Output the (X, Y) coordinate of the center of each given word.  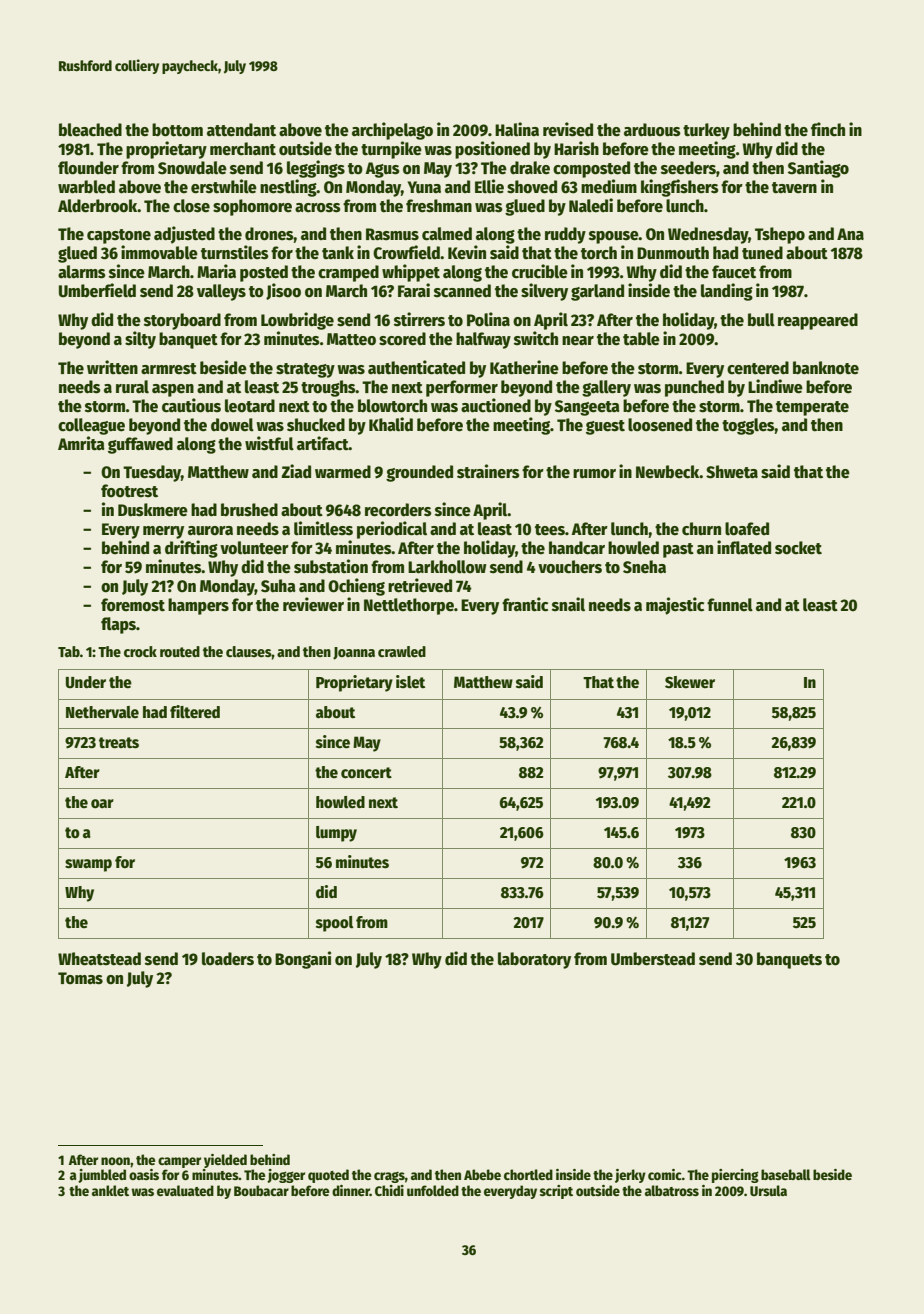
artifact (323, 443)
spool (334, 924)
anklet (110, 1190)
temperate (812, 408)
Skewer (690, 682)
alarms (82, 272)
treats (119, 742)
